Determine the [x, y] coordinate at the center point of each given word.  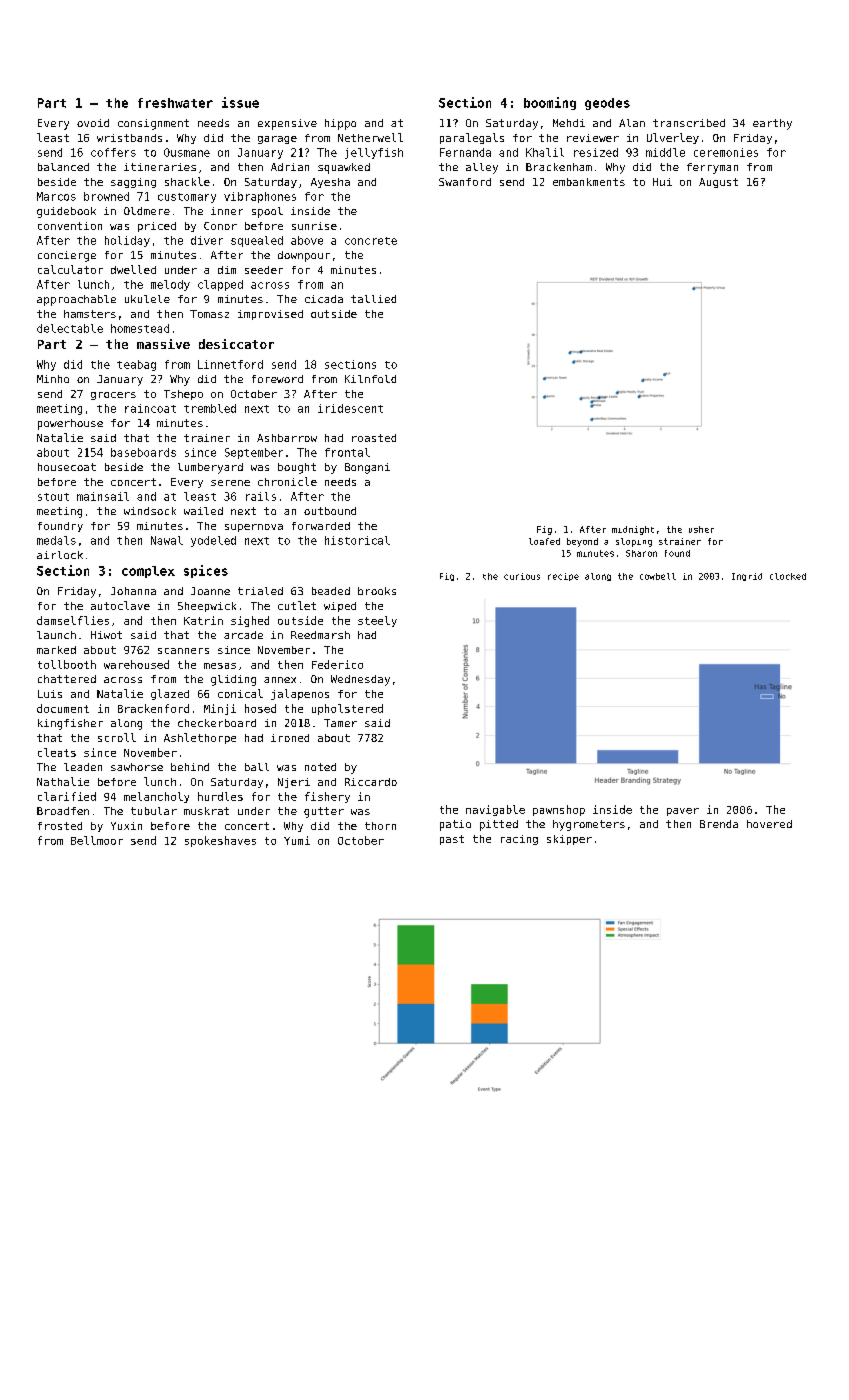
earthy [772, 124]
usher [701, 529]
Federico [337, 664]
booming [550, 103]
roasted [374, 438]
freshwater [175, 103]
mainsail [103, 496]
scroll [117, 737]
